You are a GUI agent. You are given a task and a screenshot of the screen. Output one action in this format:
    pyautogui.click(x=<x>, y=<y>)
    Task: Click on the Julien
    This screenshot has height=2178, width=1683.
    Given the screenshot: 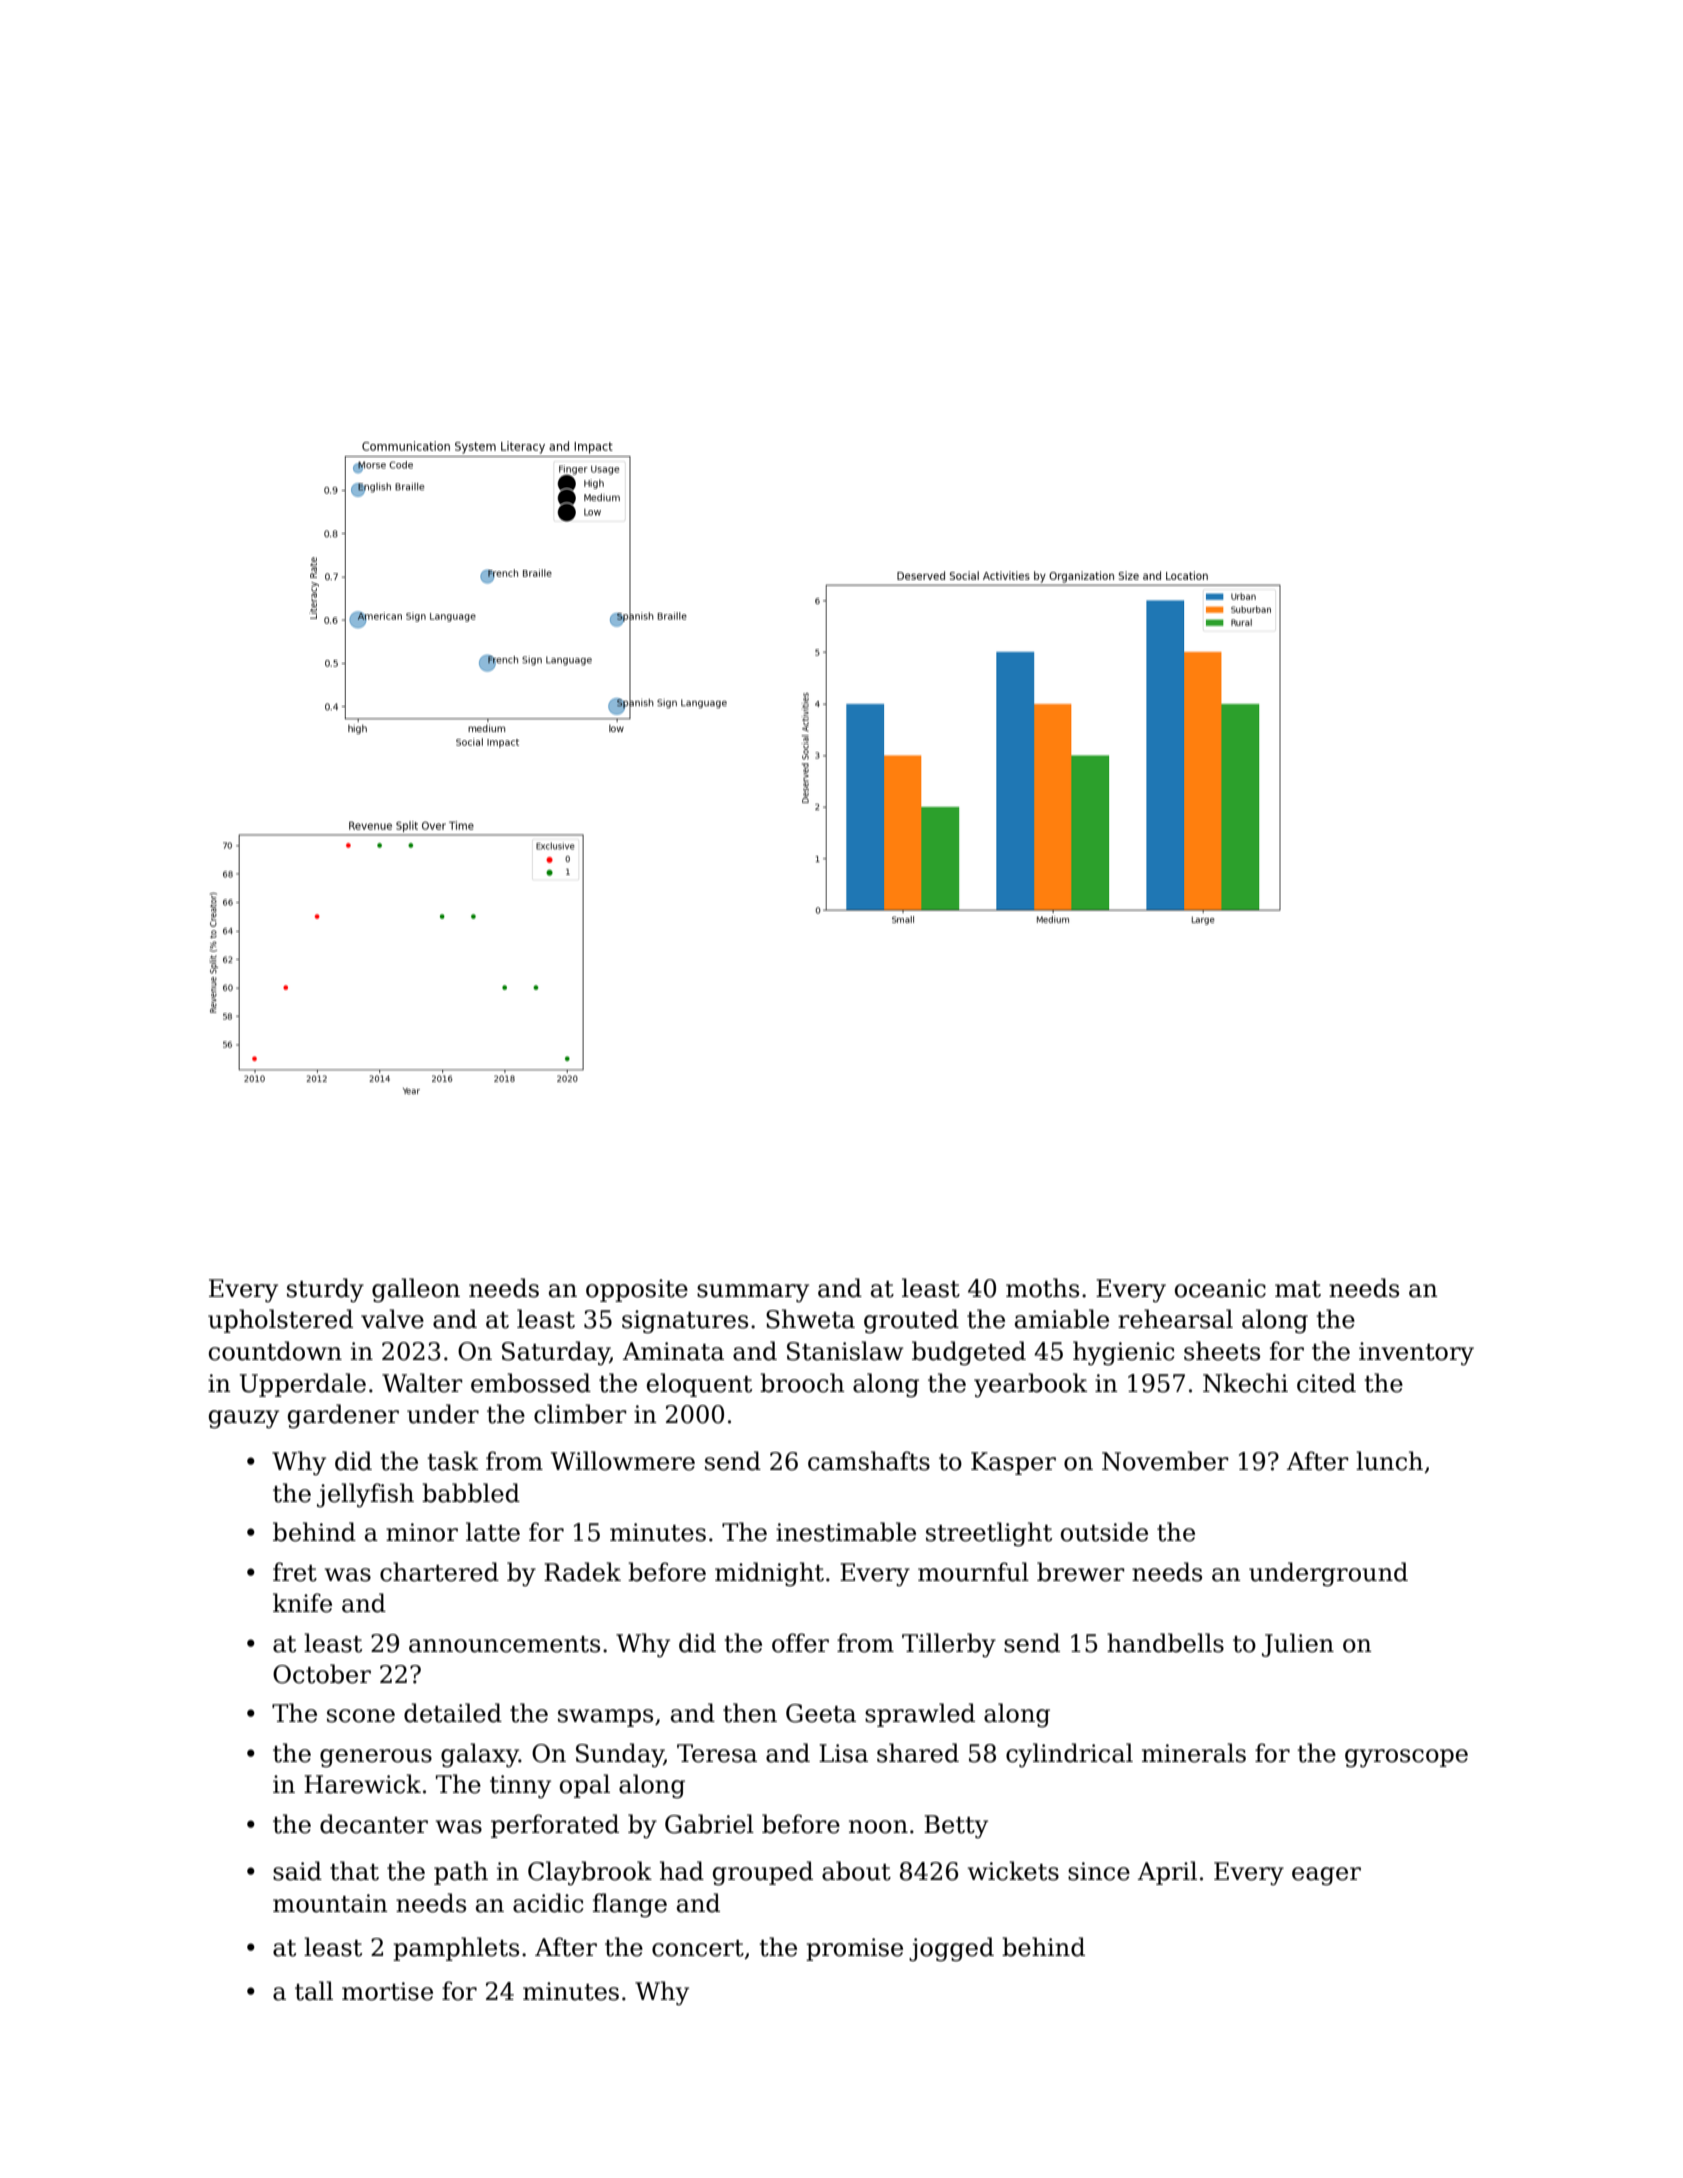 What is the action you would take?
    pyautogui.click(x=1298, y=1645)
